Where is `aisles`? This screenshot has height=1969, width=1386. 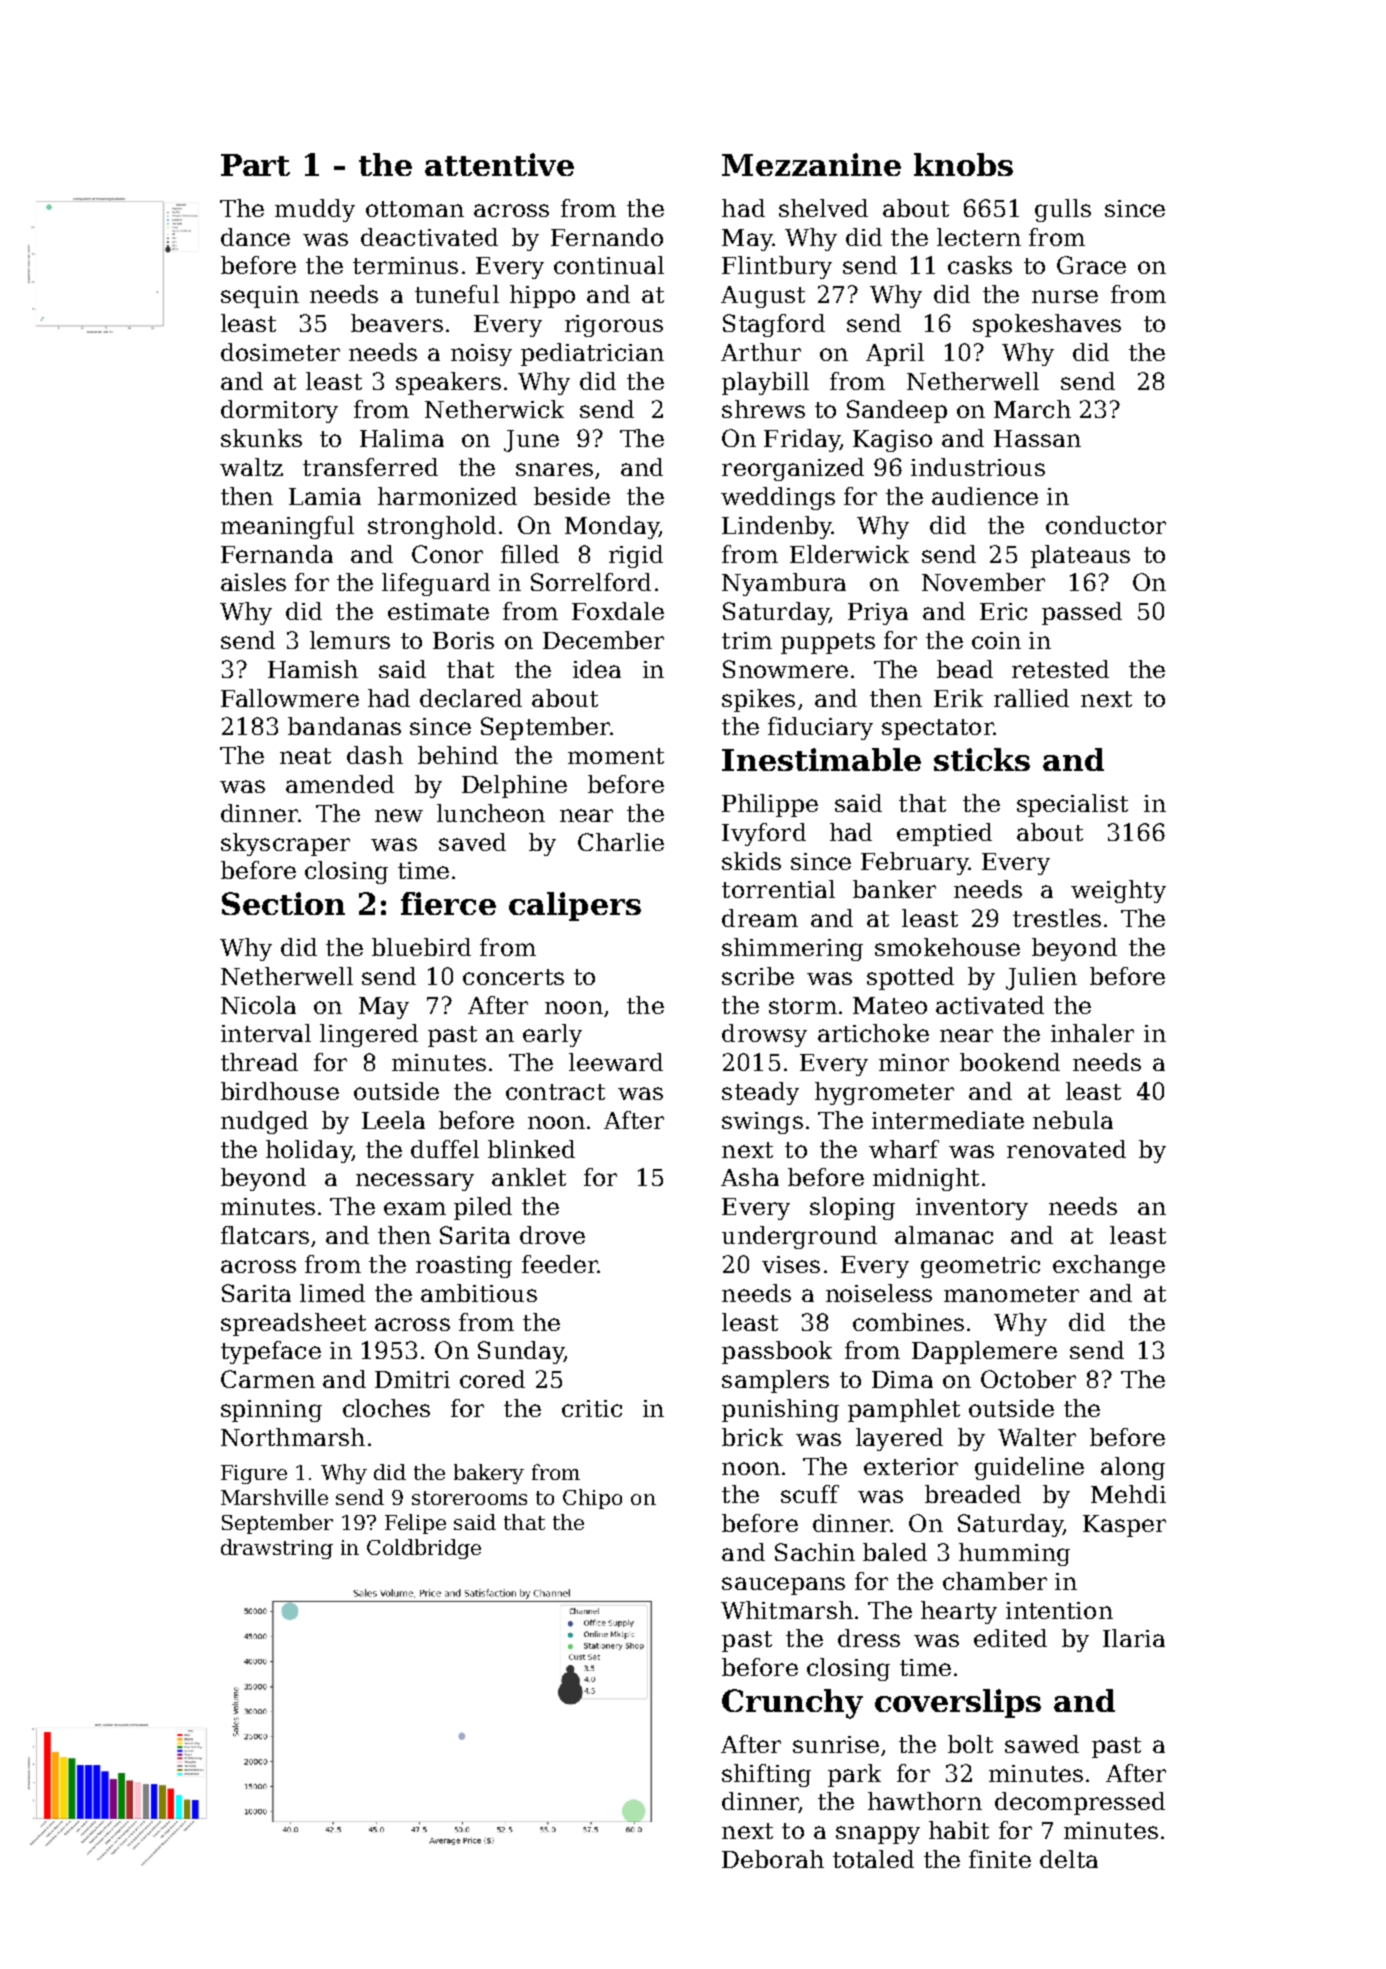 aisles is located at coordinates (253, 582).
